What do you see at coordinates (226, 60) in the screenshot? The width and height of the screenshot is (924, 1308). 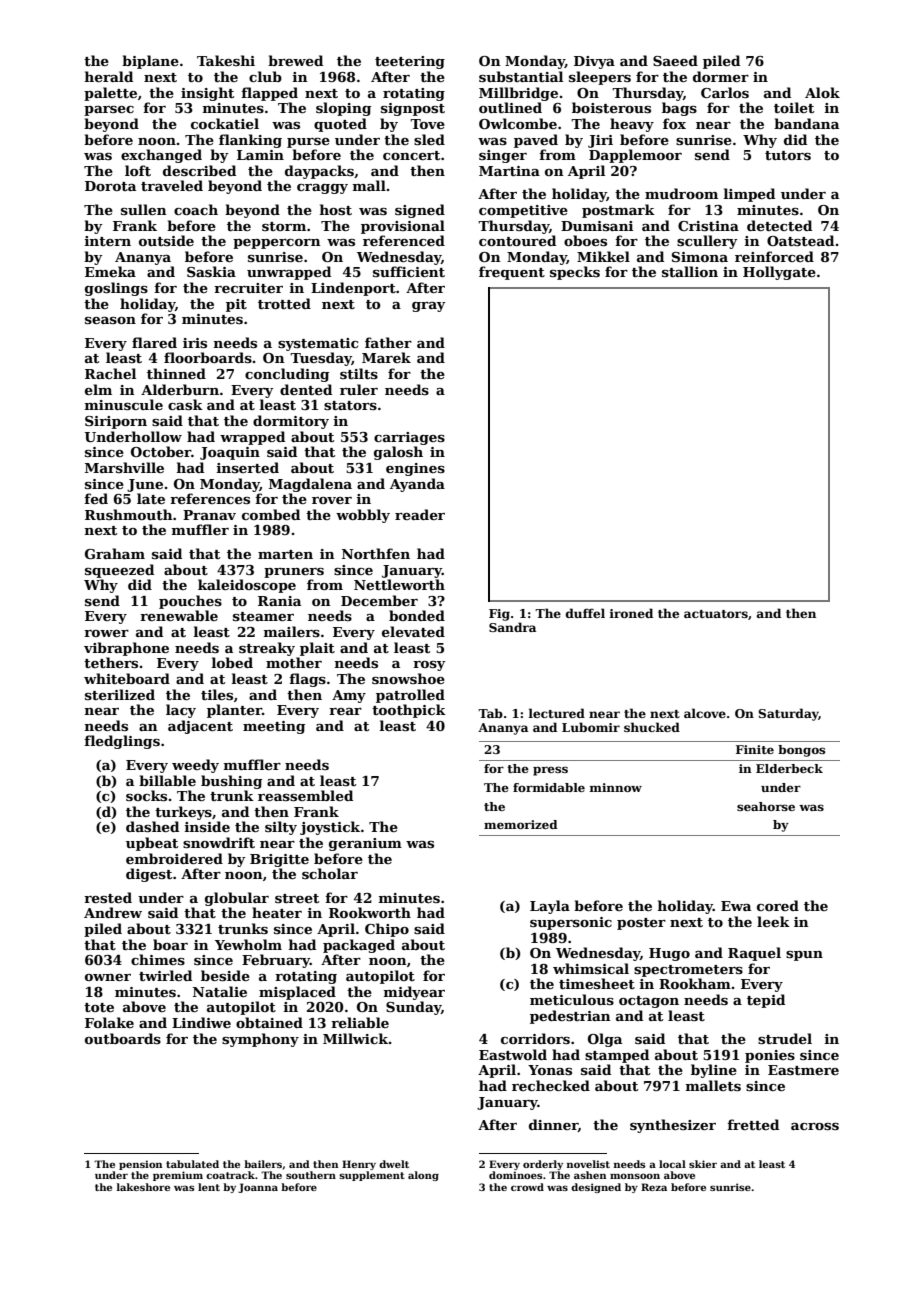 I see `Takeshi` at bounding box center [226, 60].
